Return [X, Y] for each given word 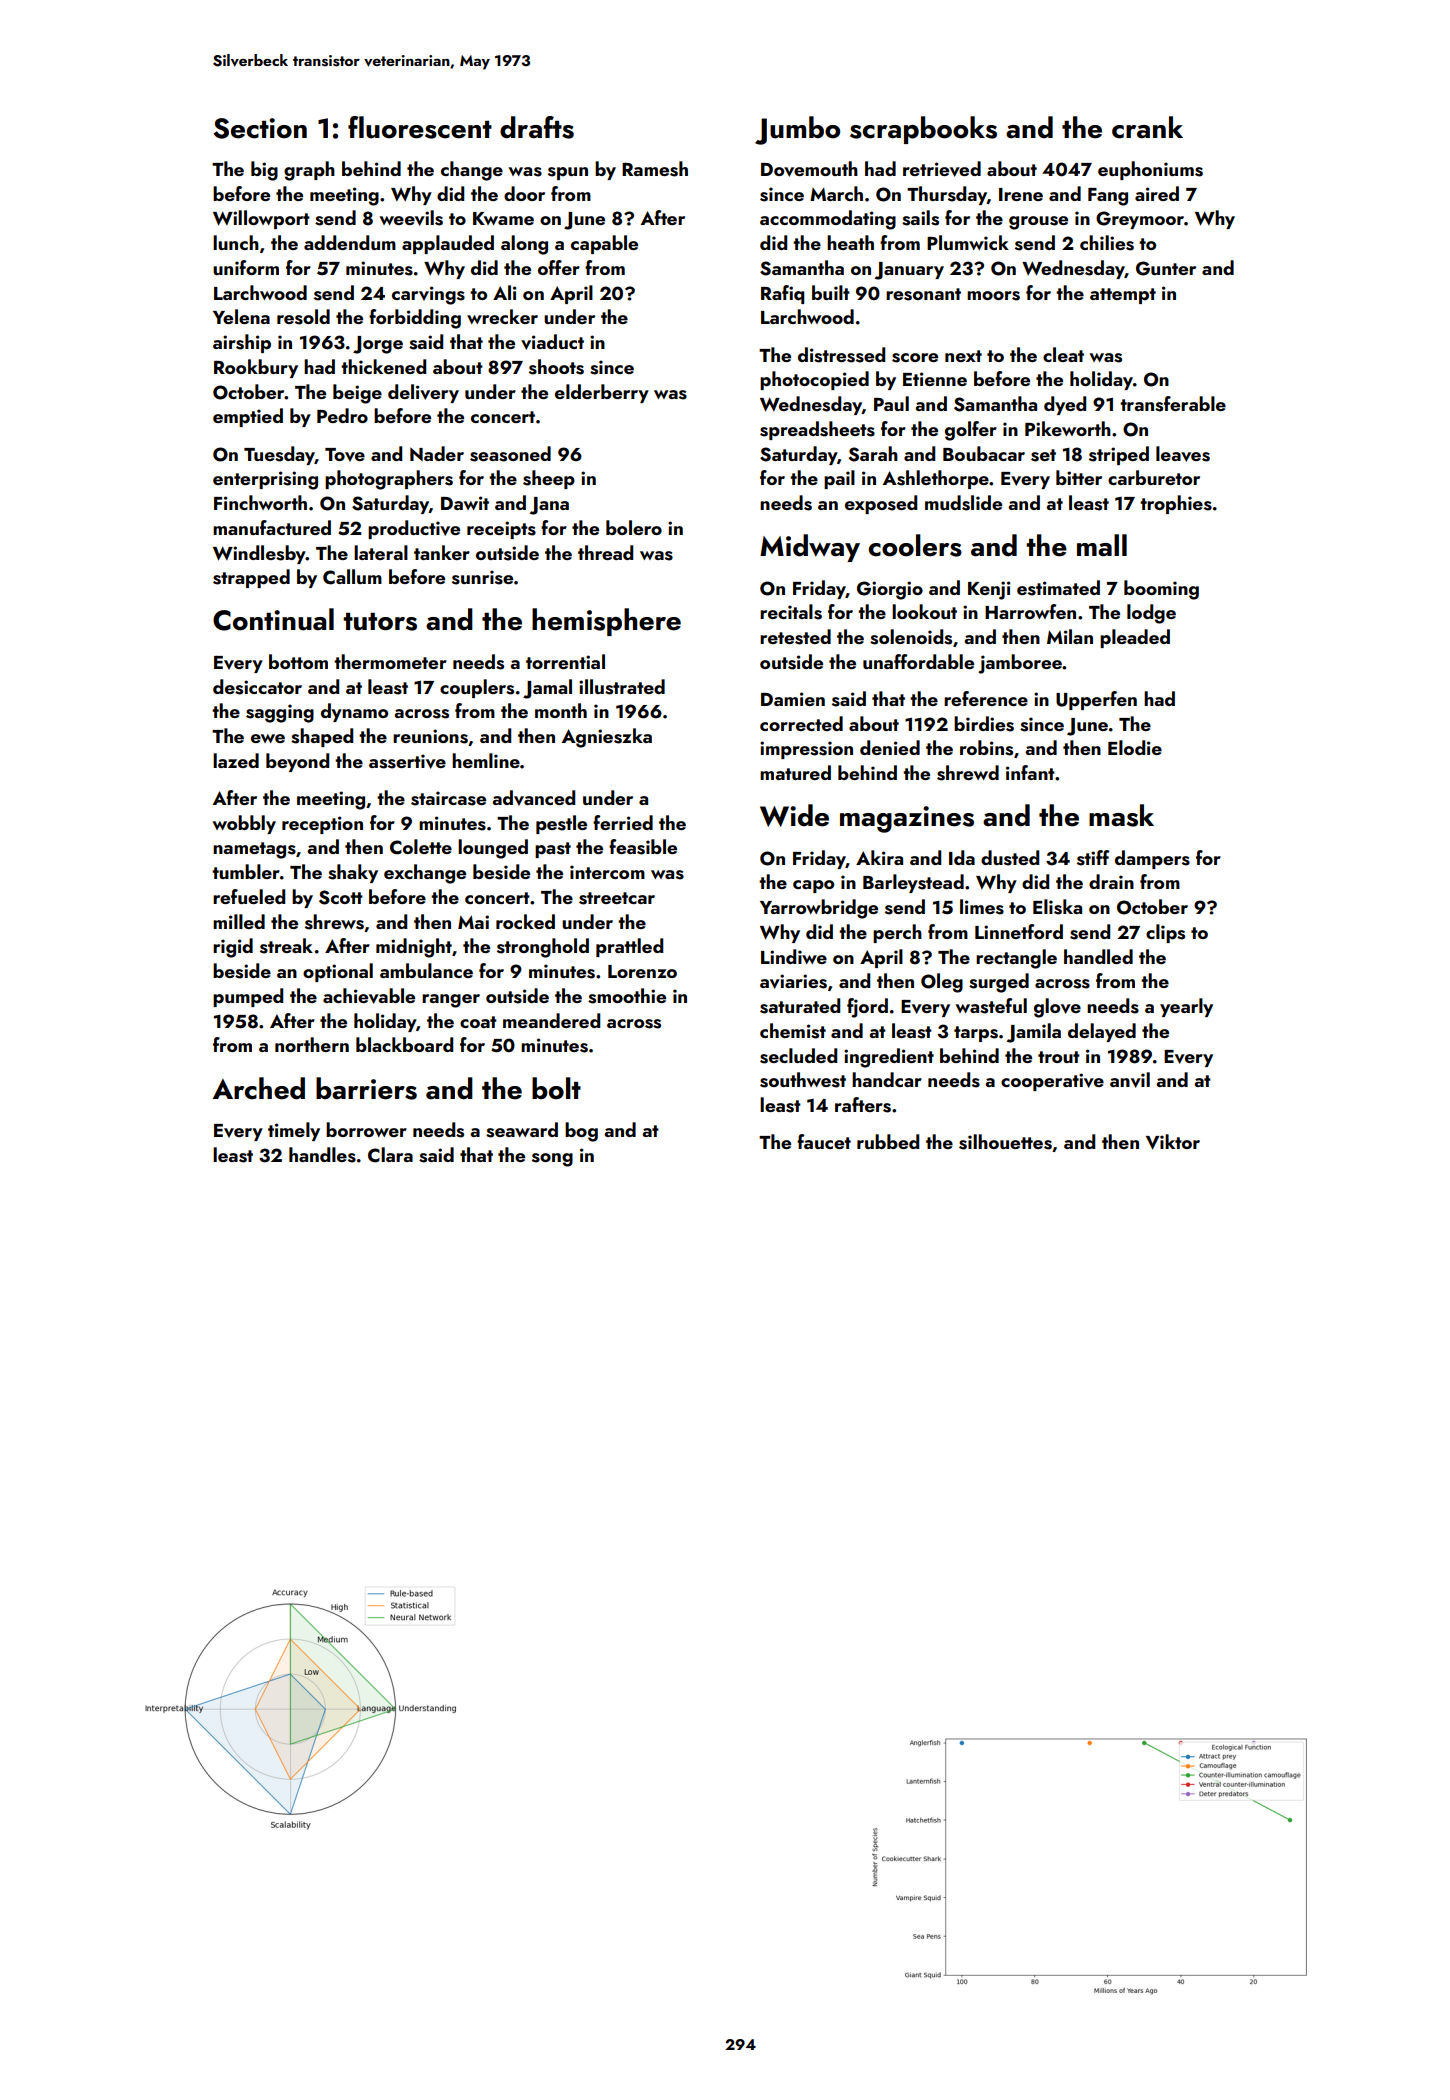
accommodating [828, 220]
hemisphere [606, 622]
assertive [407, 761]
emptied [248, 417]
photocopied [814, 380]
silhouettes [1005, 1142]
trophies [1176, 504]
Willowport [261, 219]
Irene [1021, 194]
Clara [390, 1155]
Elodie [1135, 747]
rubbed [888, 1141]
